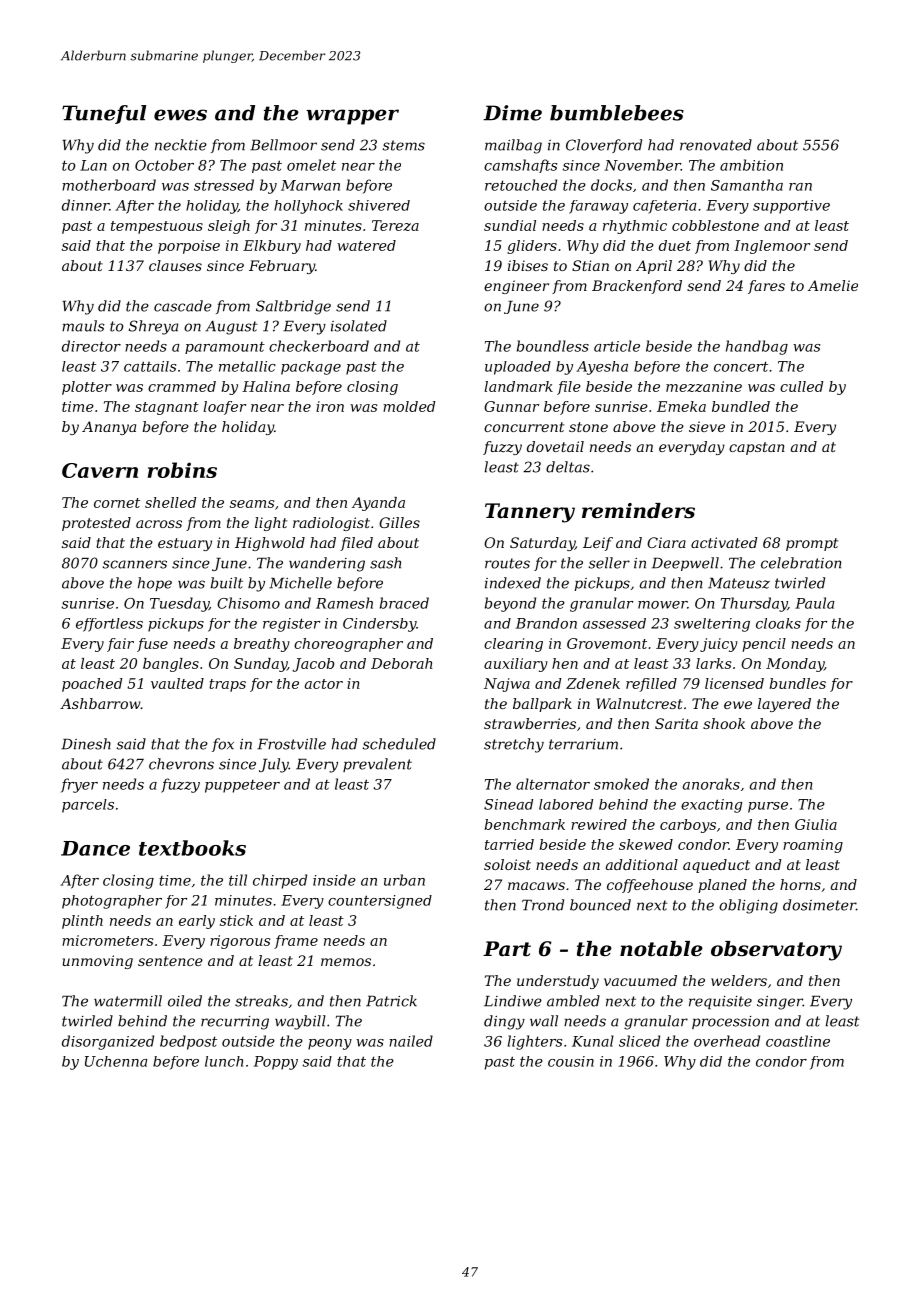 Image resolution: width=924 pixels, height=1314 pixels. I want to click on scanners, so click(135, 564).
